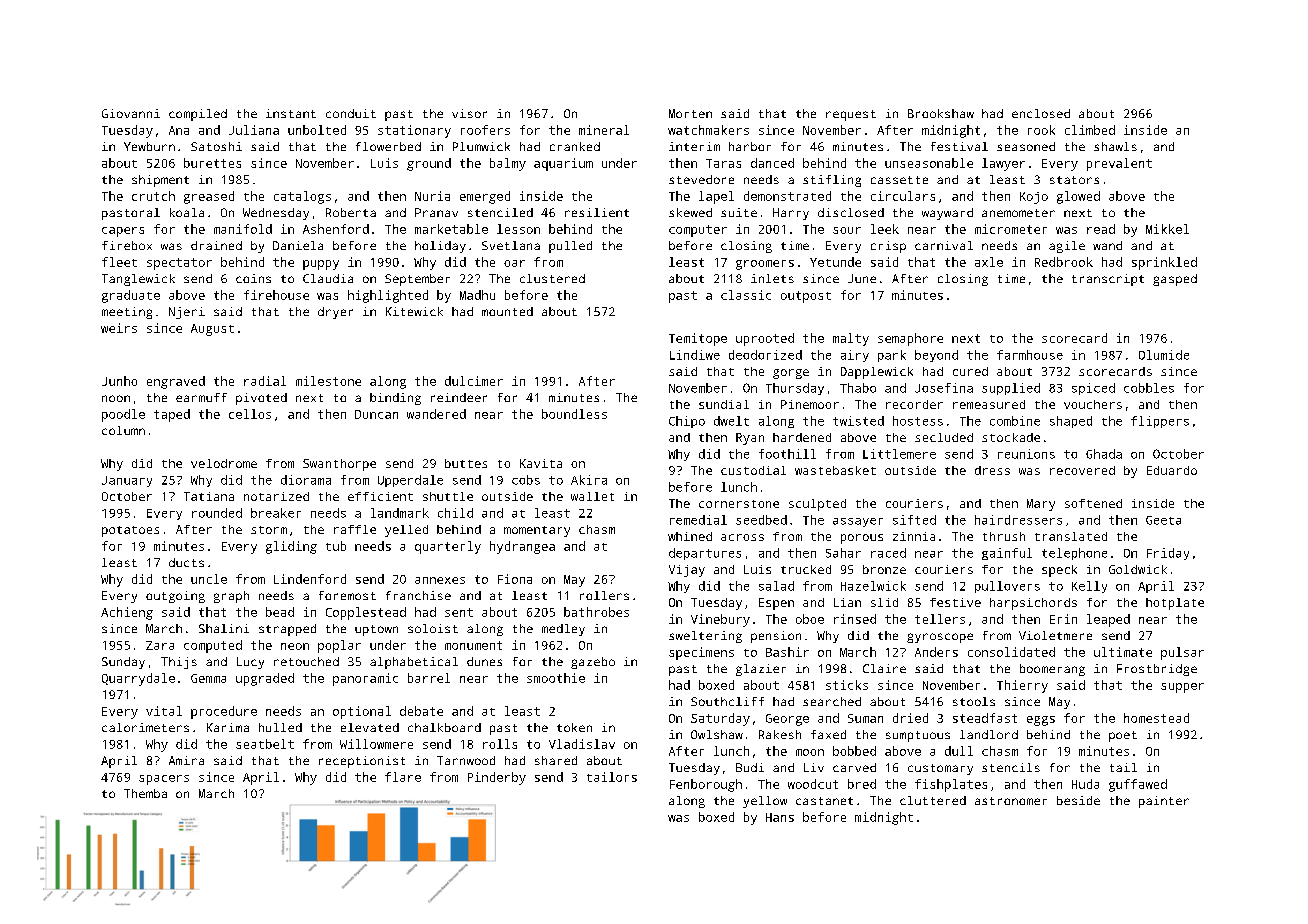  What do you see at coordinates (1167, 229) in the screenshot?
I see `Mikkel` at bounding box center [1167, 229].
